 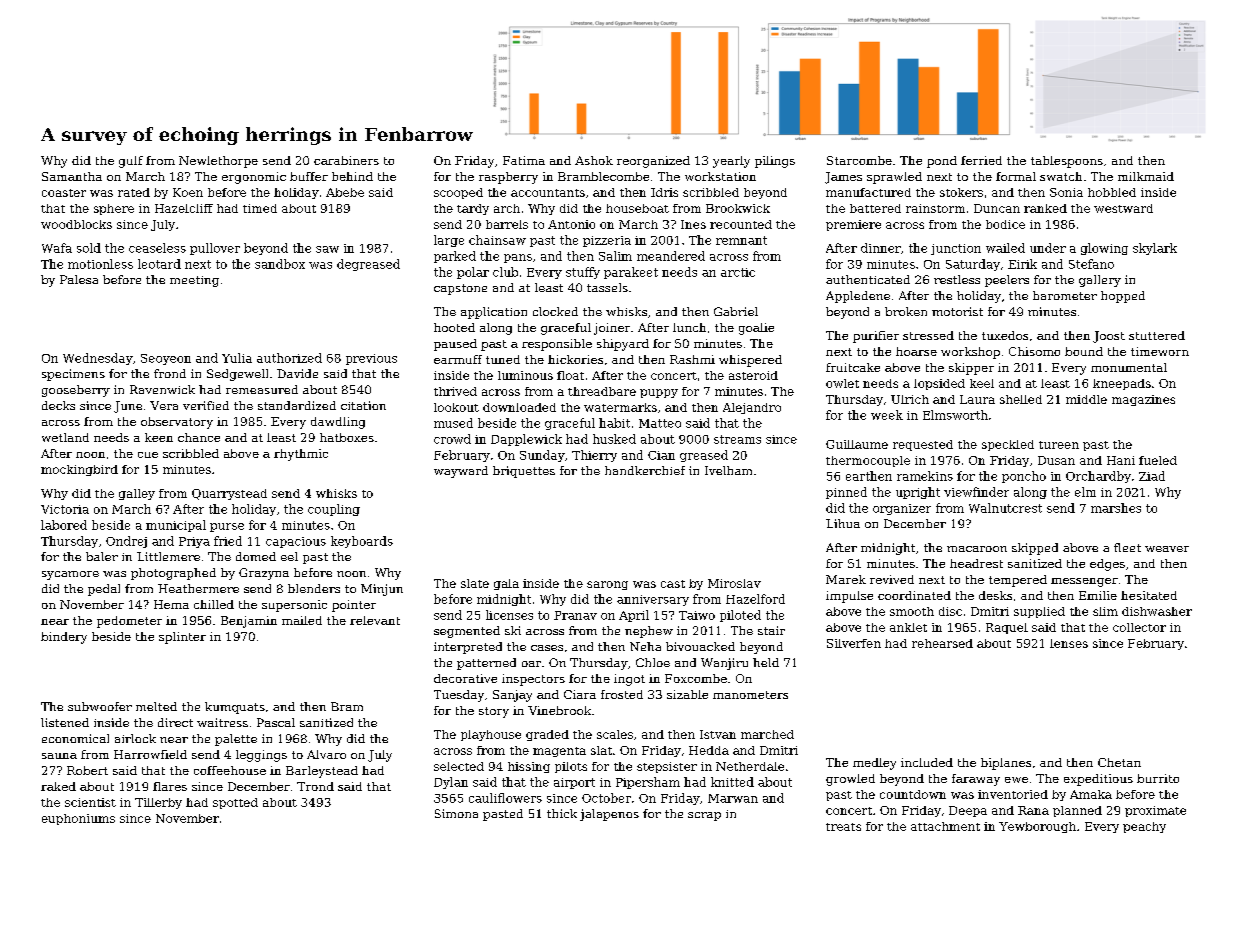 What do you see at coordinates (1123, 297) in the document?
I see `hopped` at bounding box center [1123, 297].
